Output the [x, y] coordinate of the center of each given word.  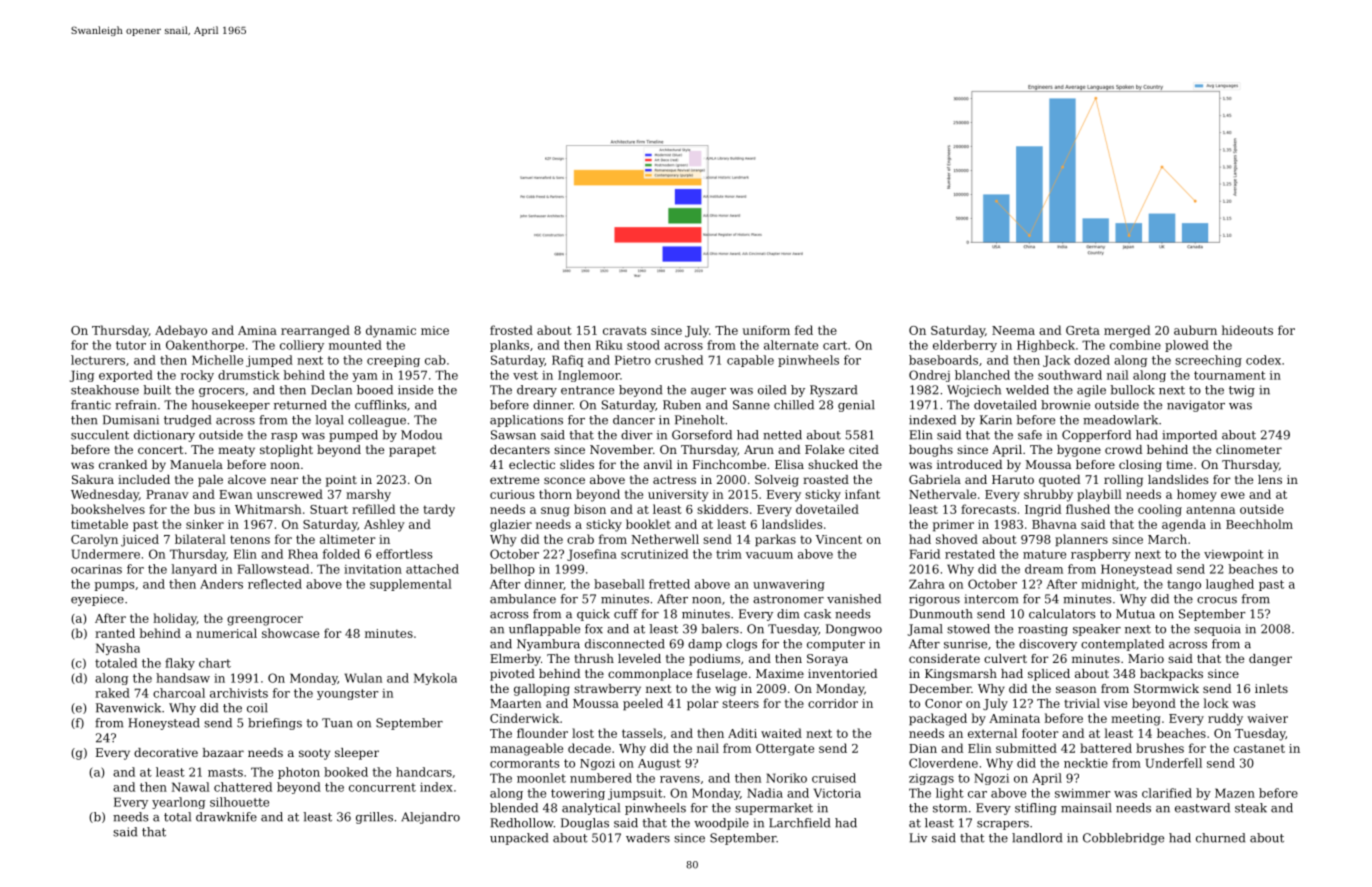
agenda [1184, 525]
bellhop [512, 570]
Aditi [742, 733]
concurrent [382, 787]
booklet [648, 524]
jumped [269, 361]
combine [1135, 345]
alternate [791, 345]
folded [341, 554]
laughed [1230, 585]
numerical [226, 633]
